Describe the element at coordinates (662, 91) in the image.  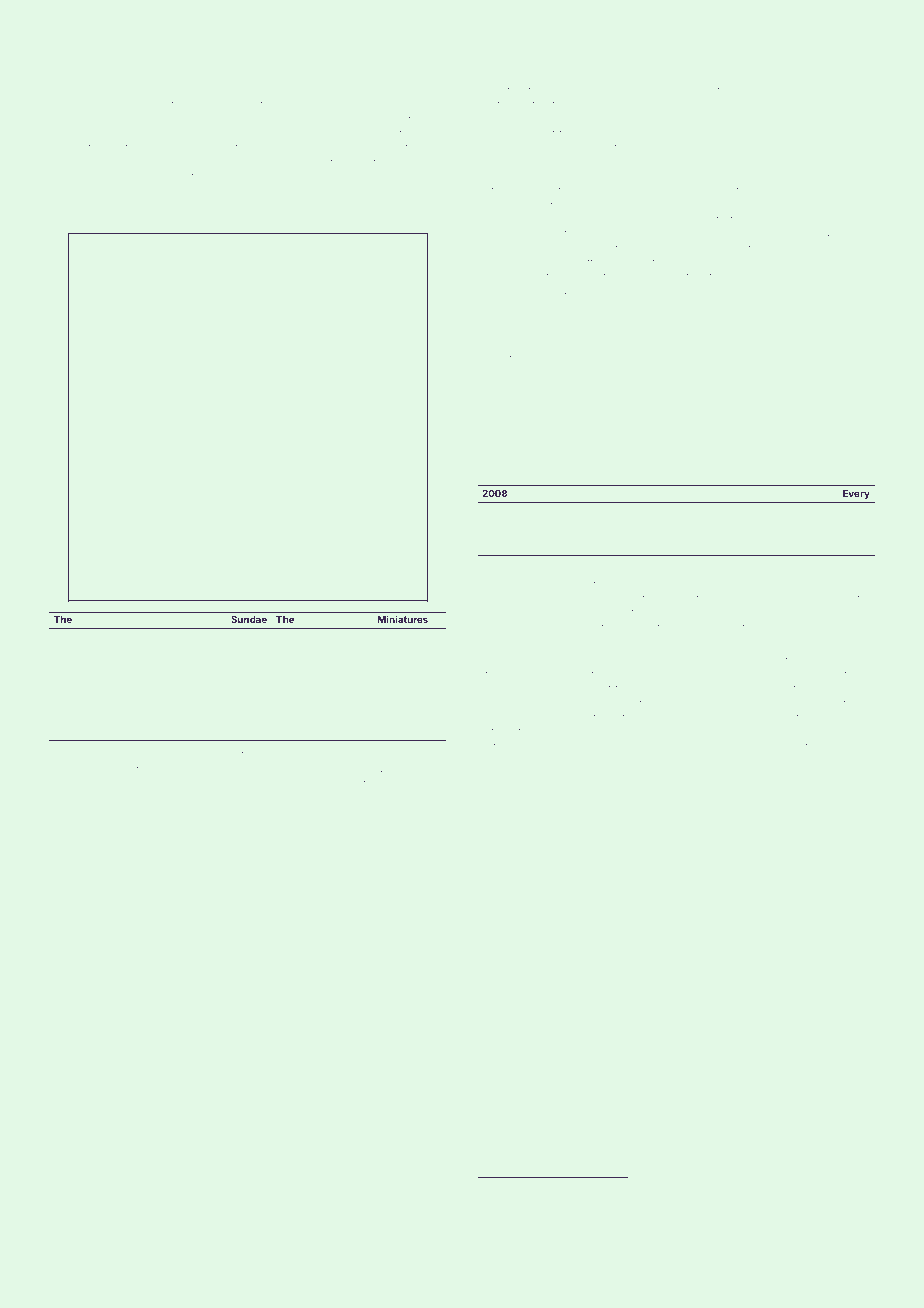
I see `seasoned` at that location.
